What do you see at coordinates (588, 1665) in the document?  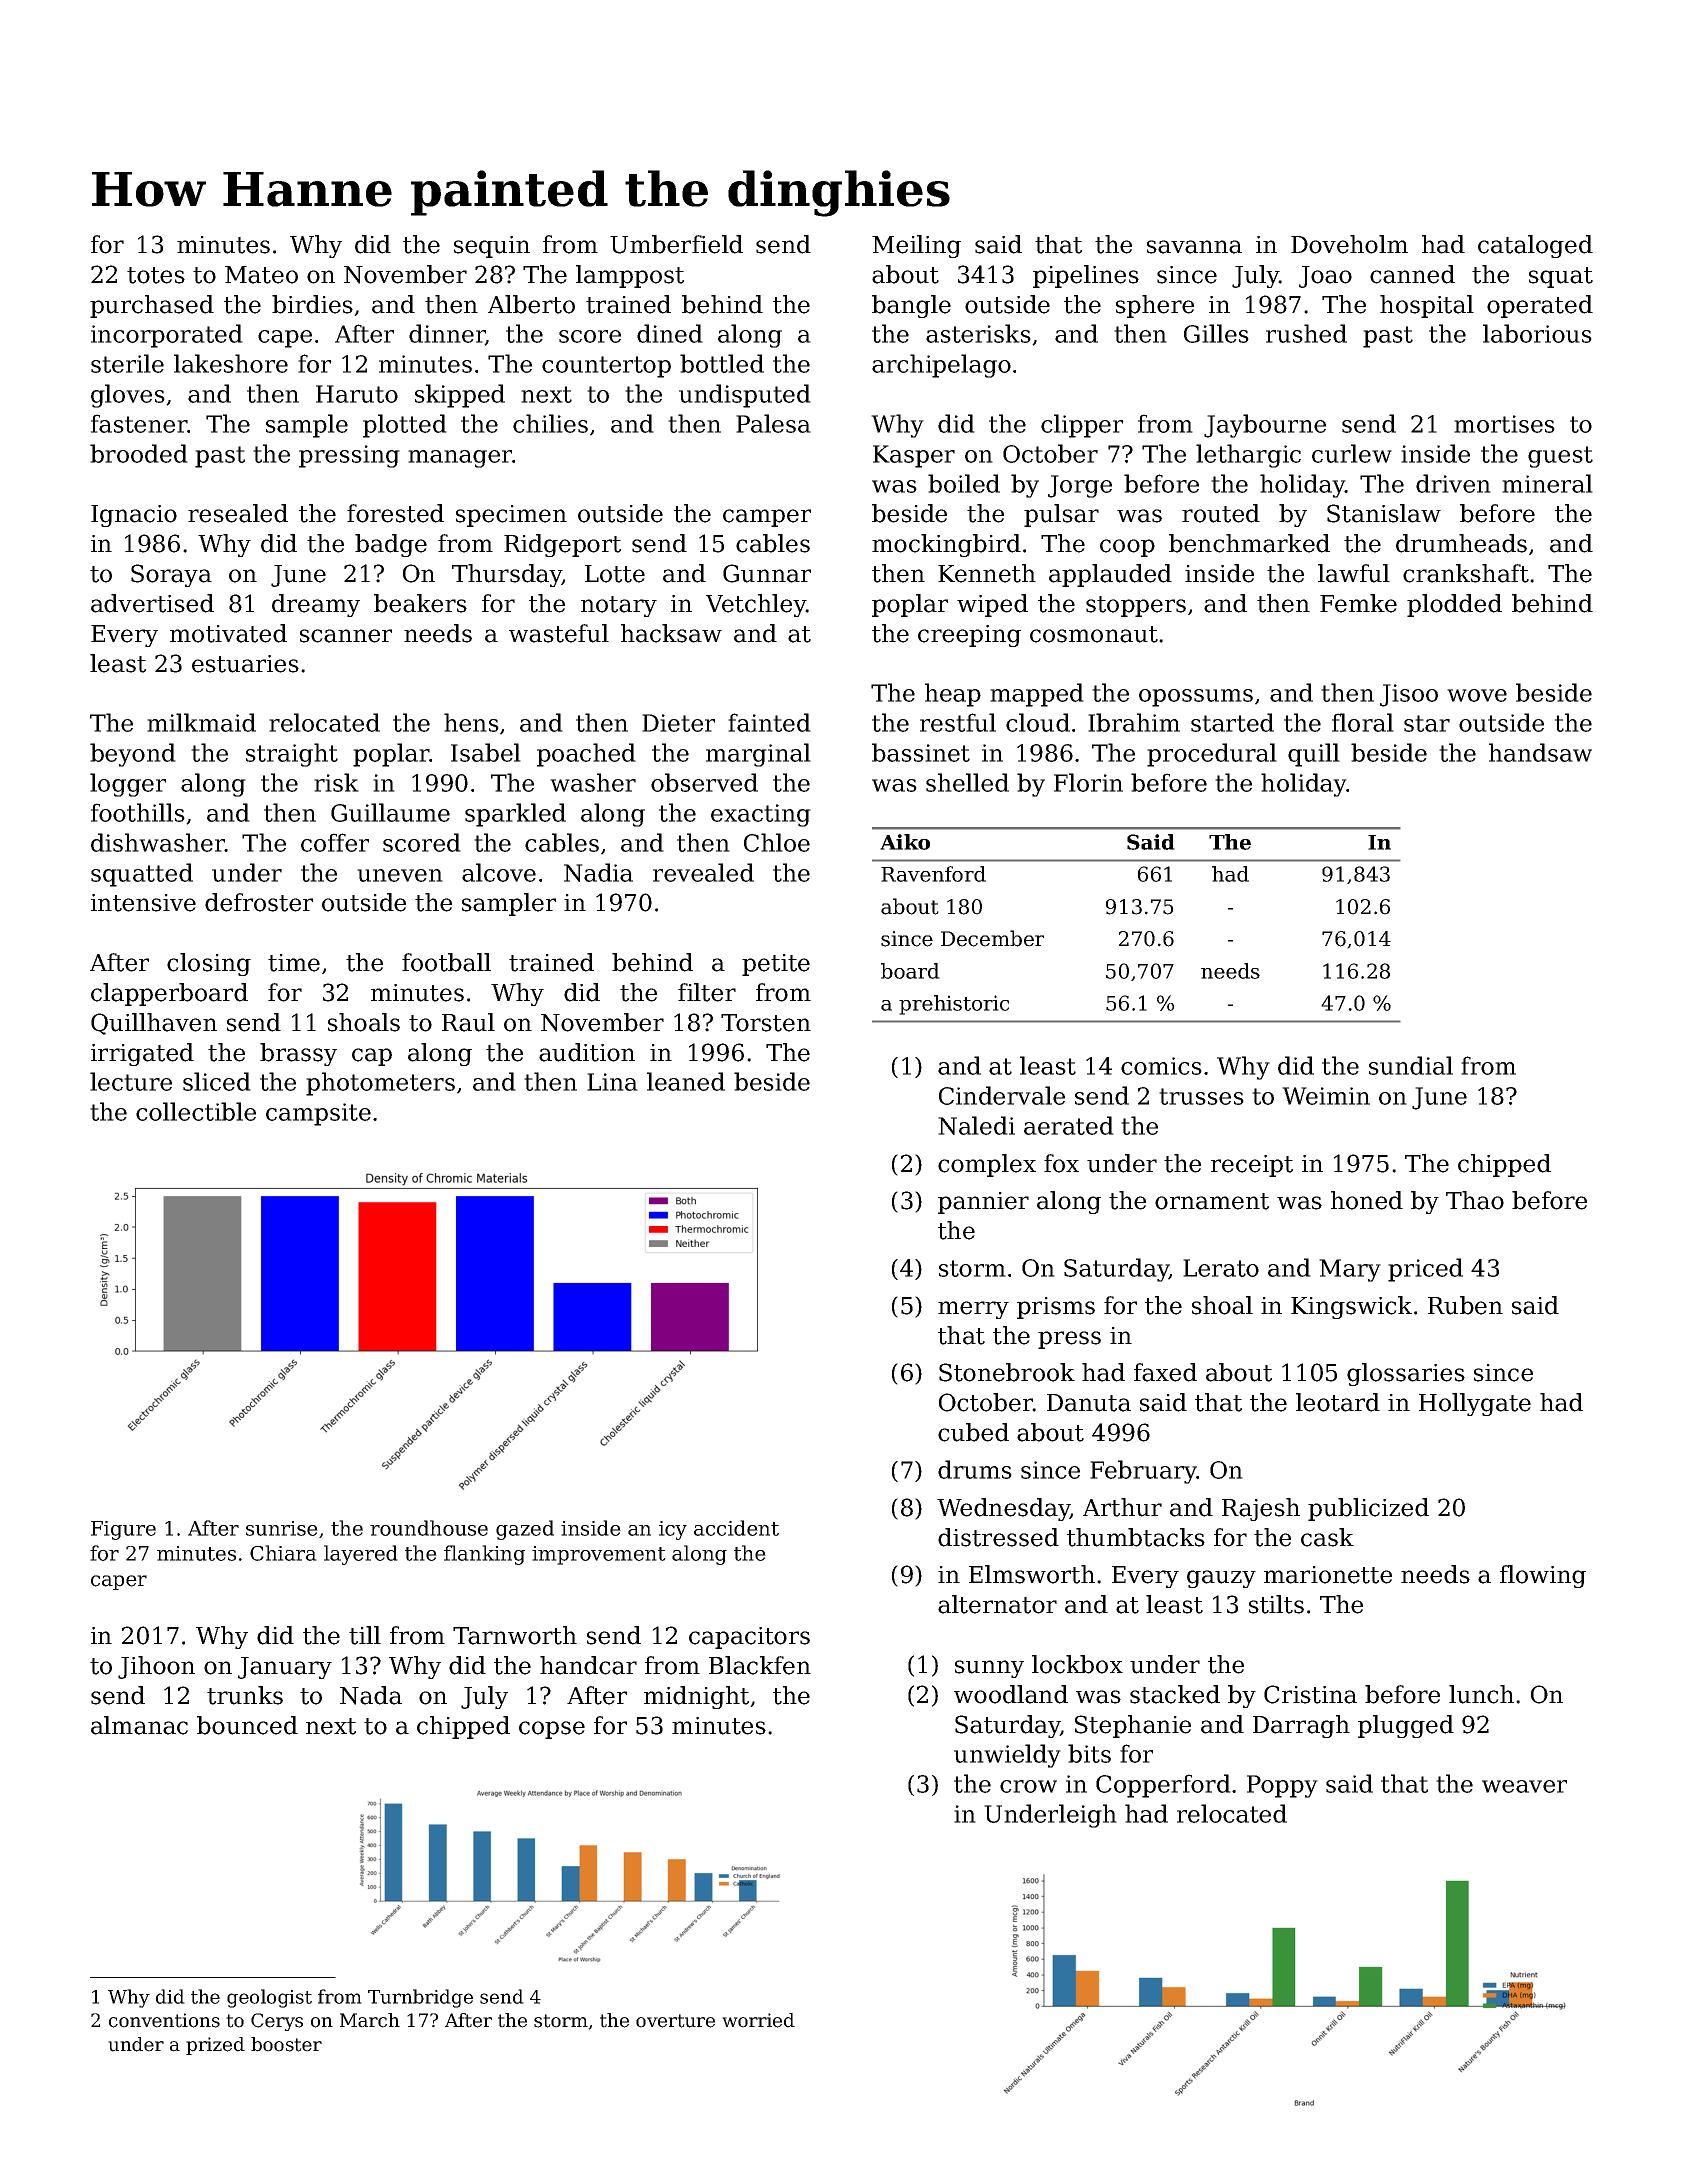 I see `handcar` at bounding box center [588, 1665].
